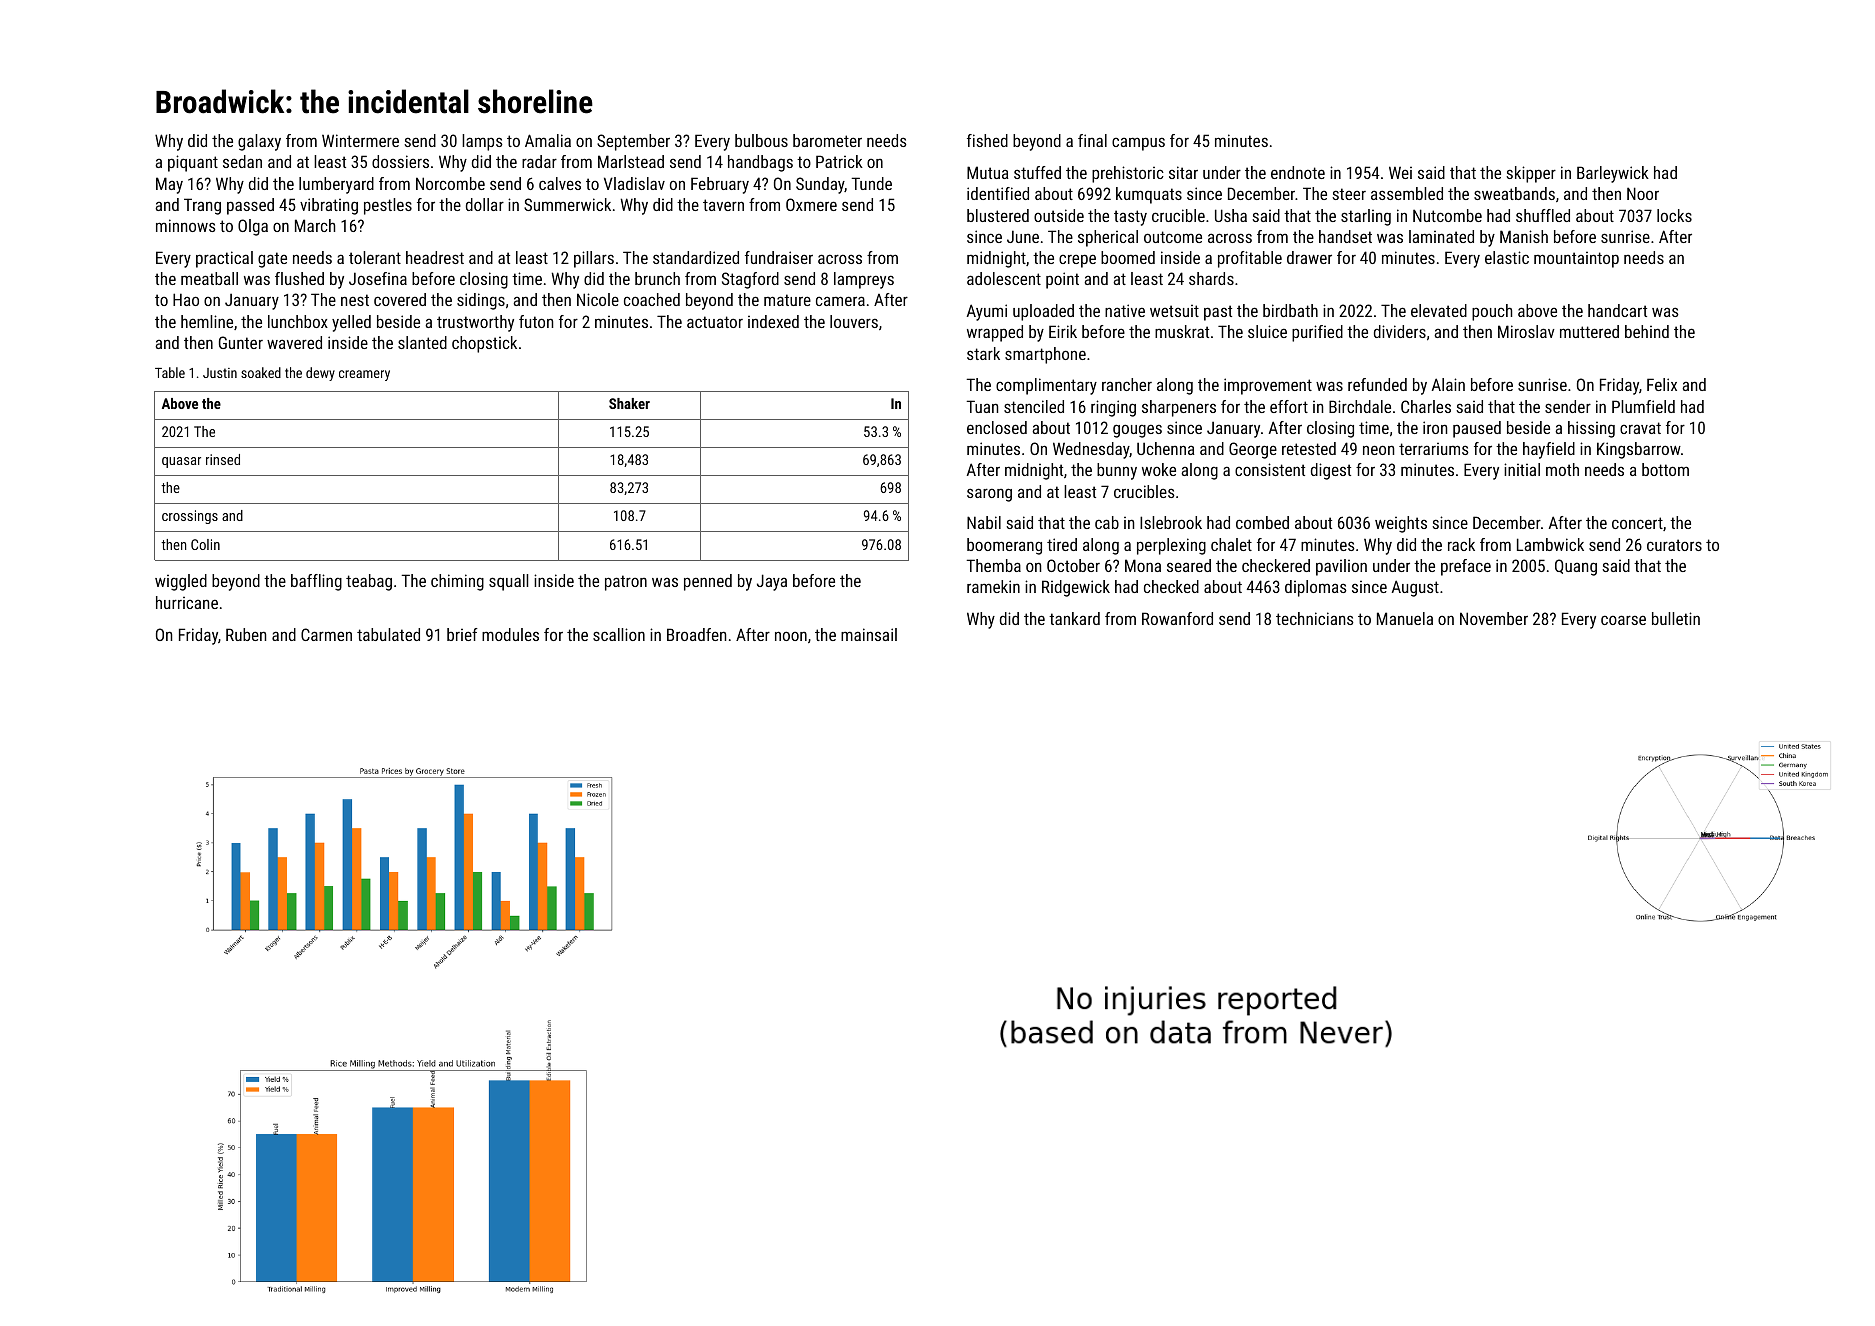 Image resolution: width=1875 pixels, height=1326 pixels. Describe the element at coordinates (246, 634) in the image. I see `Ruben` at that location.
